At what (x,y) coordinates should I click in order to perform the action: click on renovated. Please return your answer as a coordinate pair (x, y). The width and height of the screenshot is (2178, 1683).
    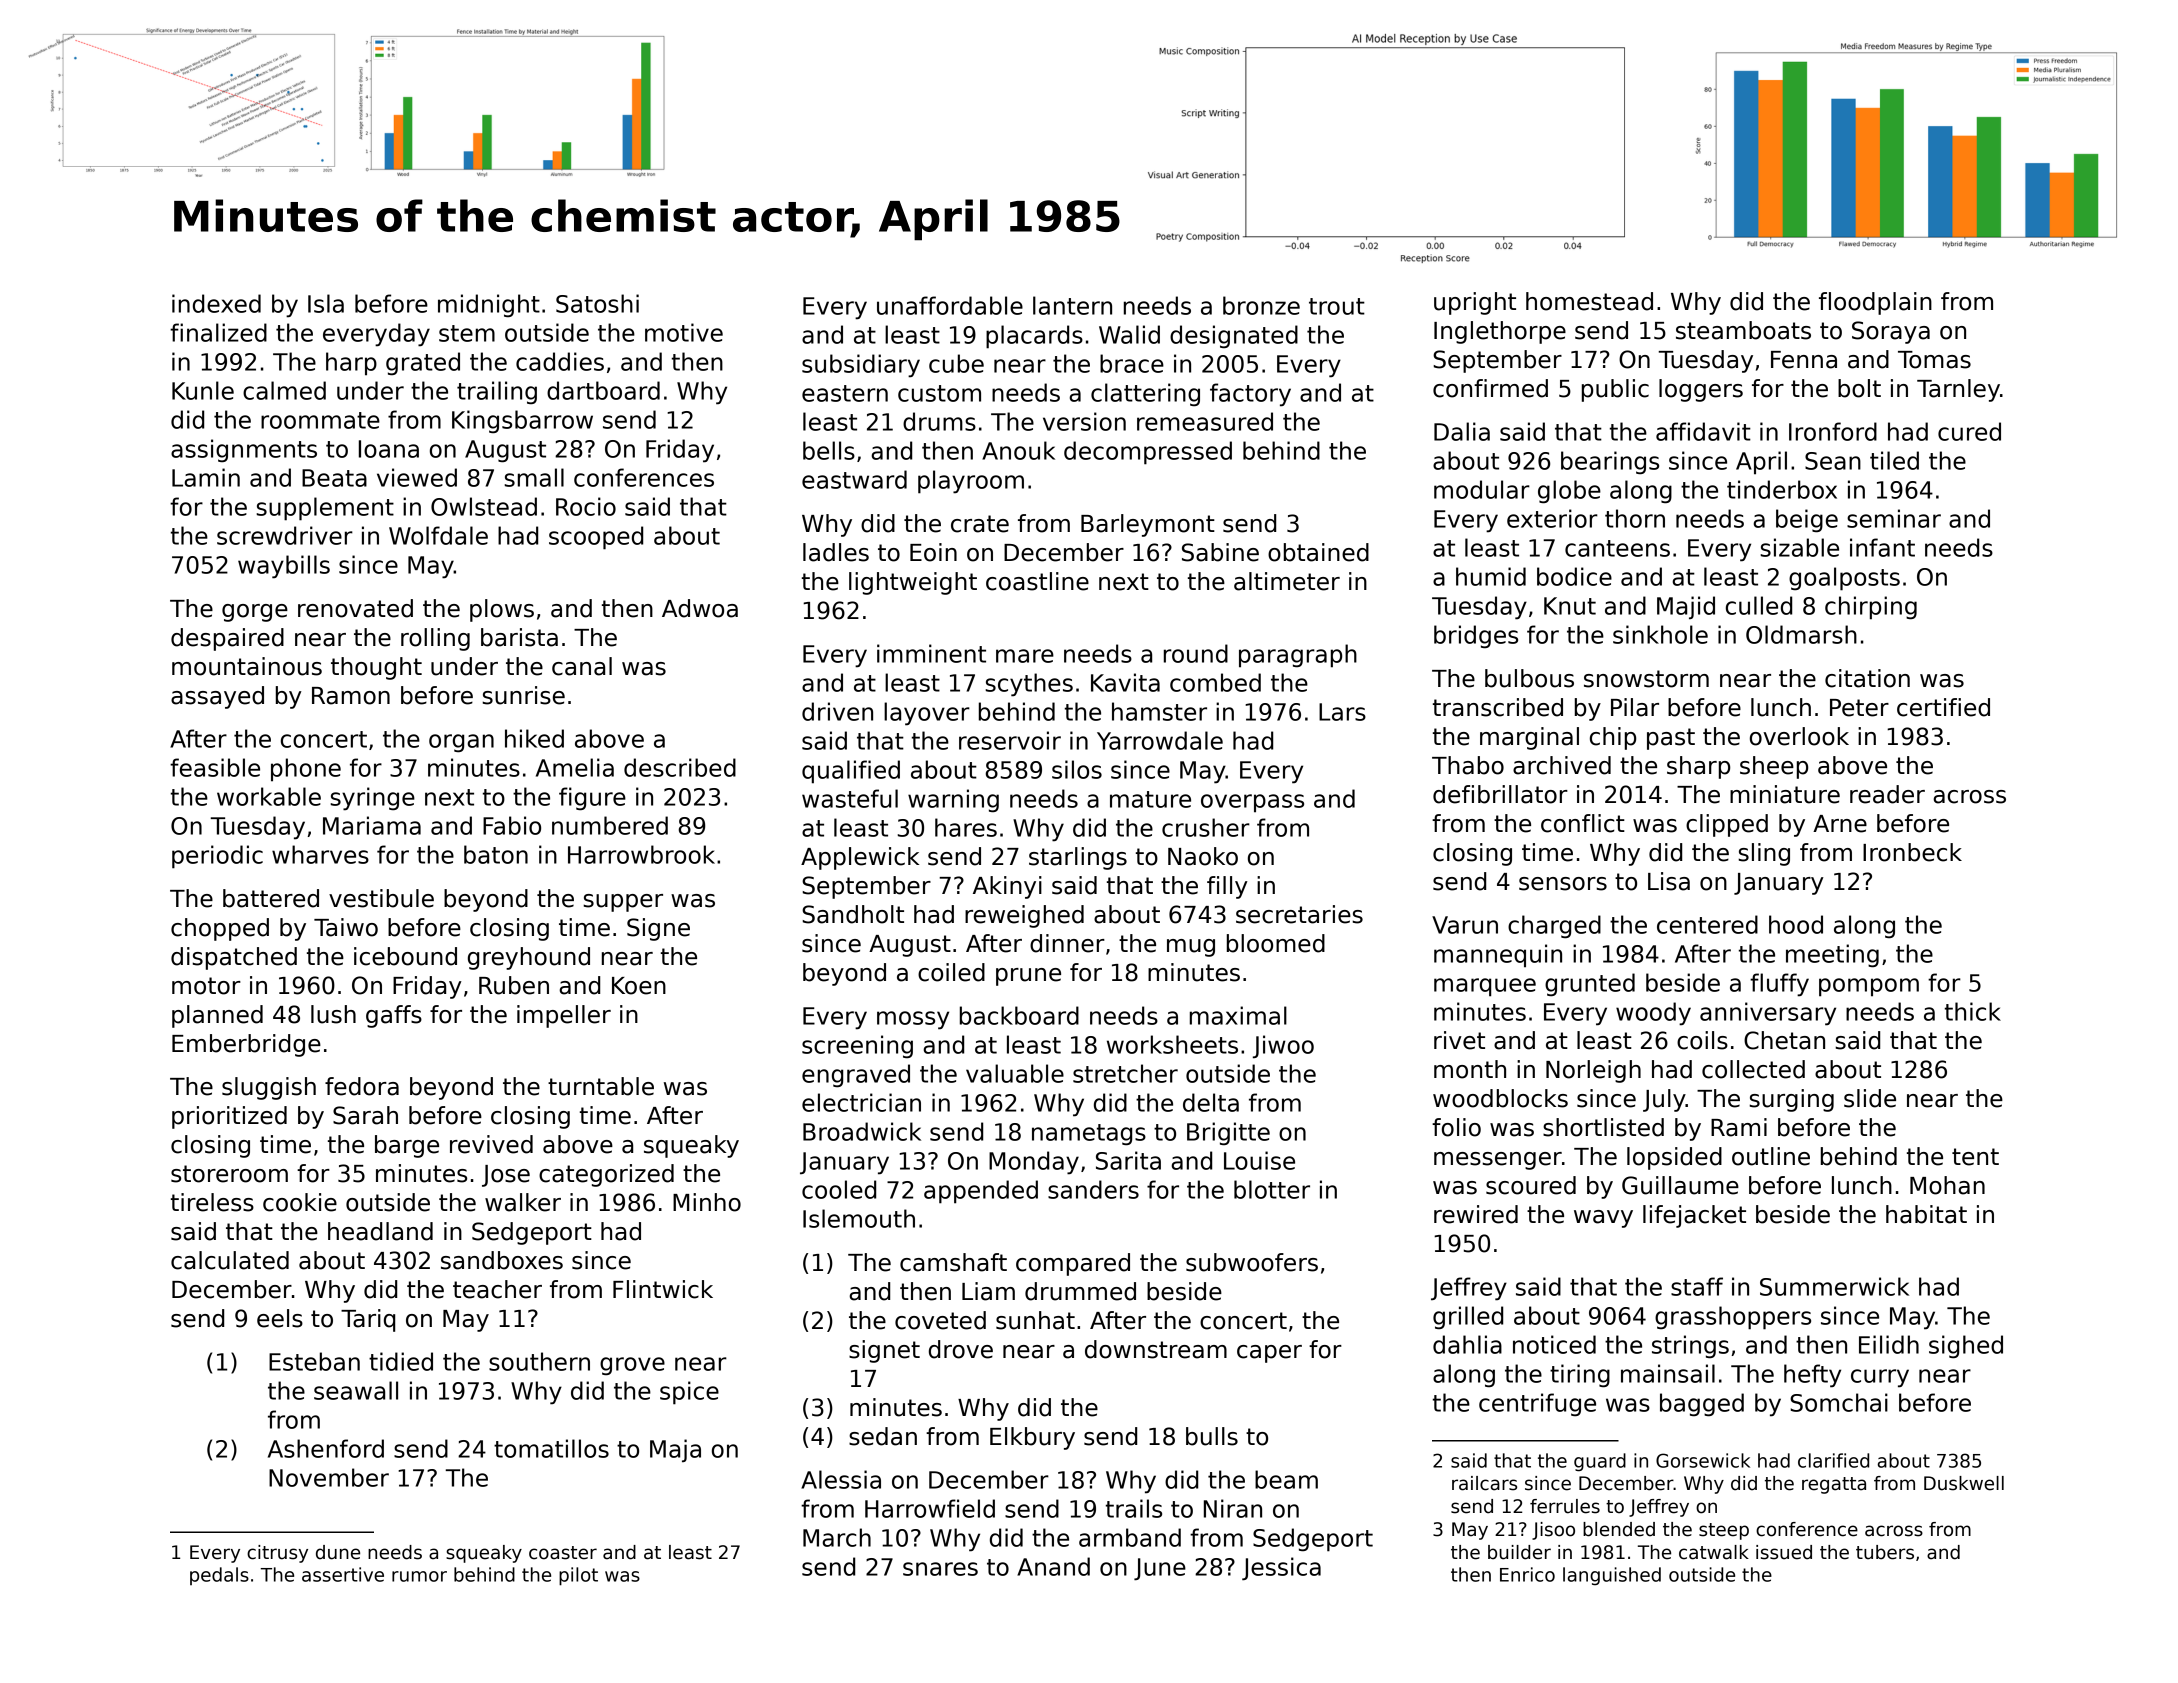
    Looking at the image, I should click on (355, 608).
